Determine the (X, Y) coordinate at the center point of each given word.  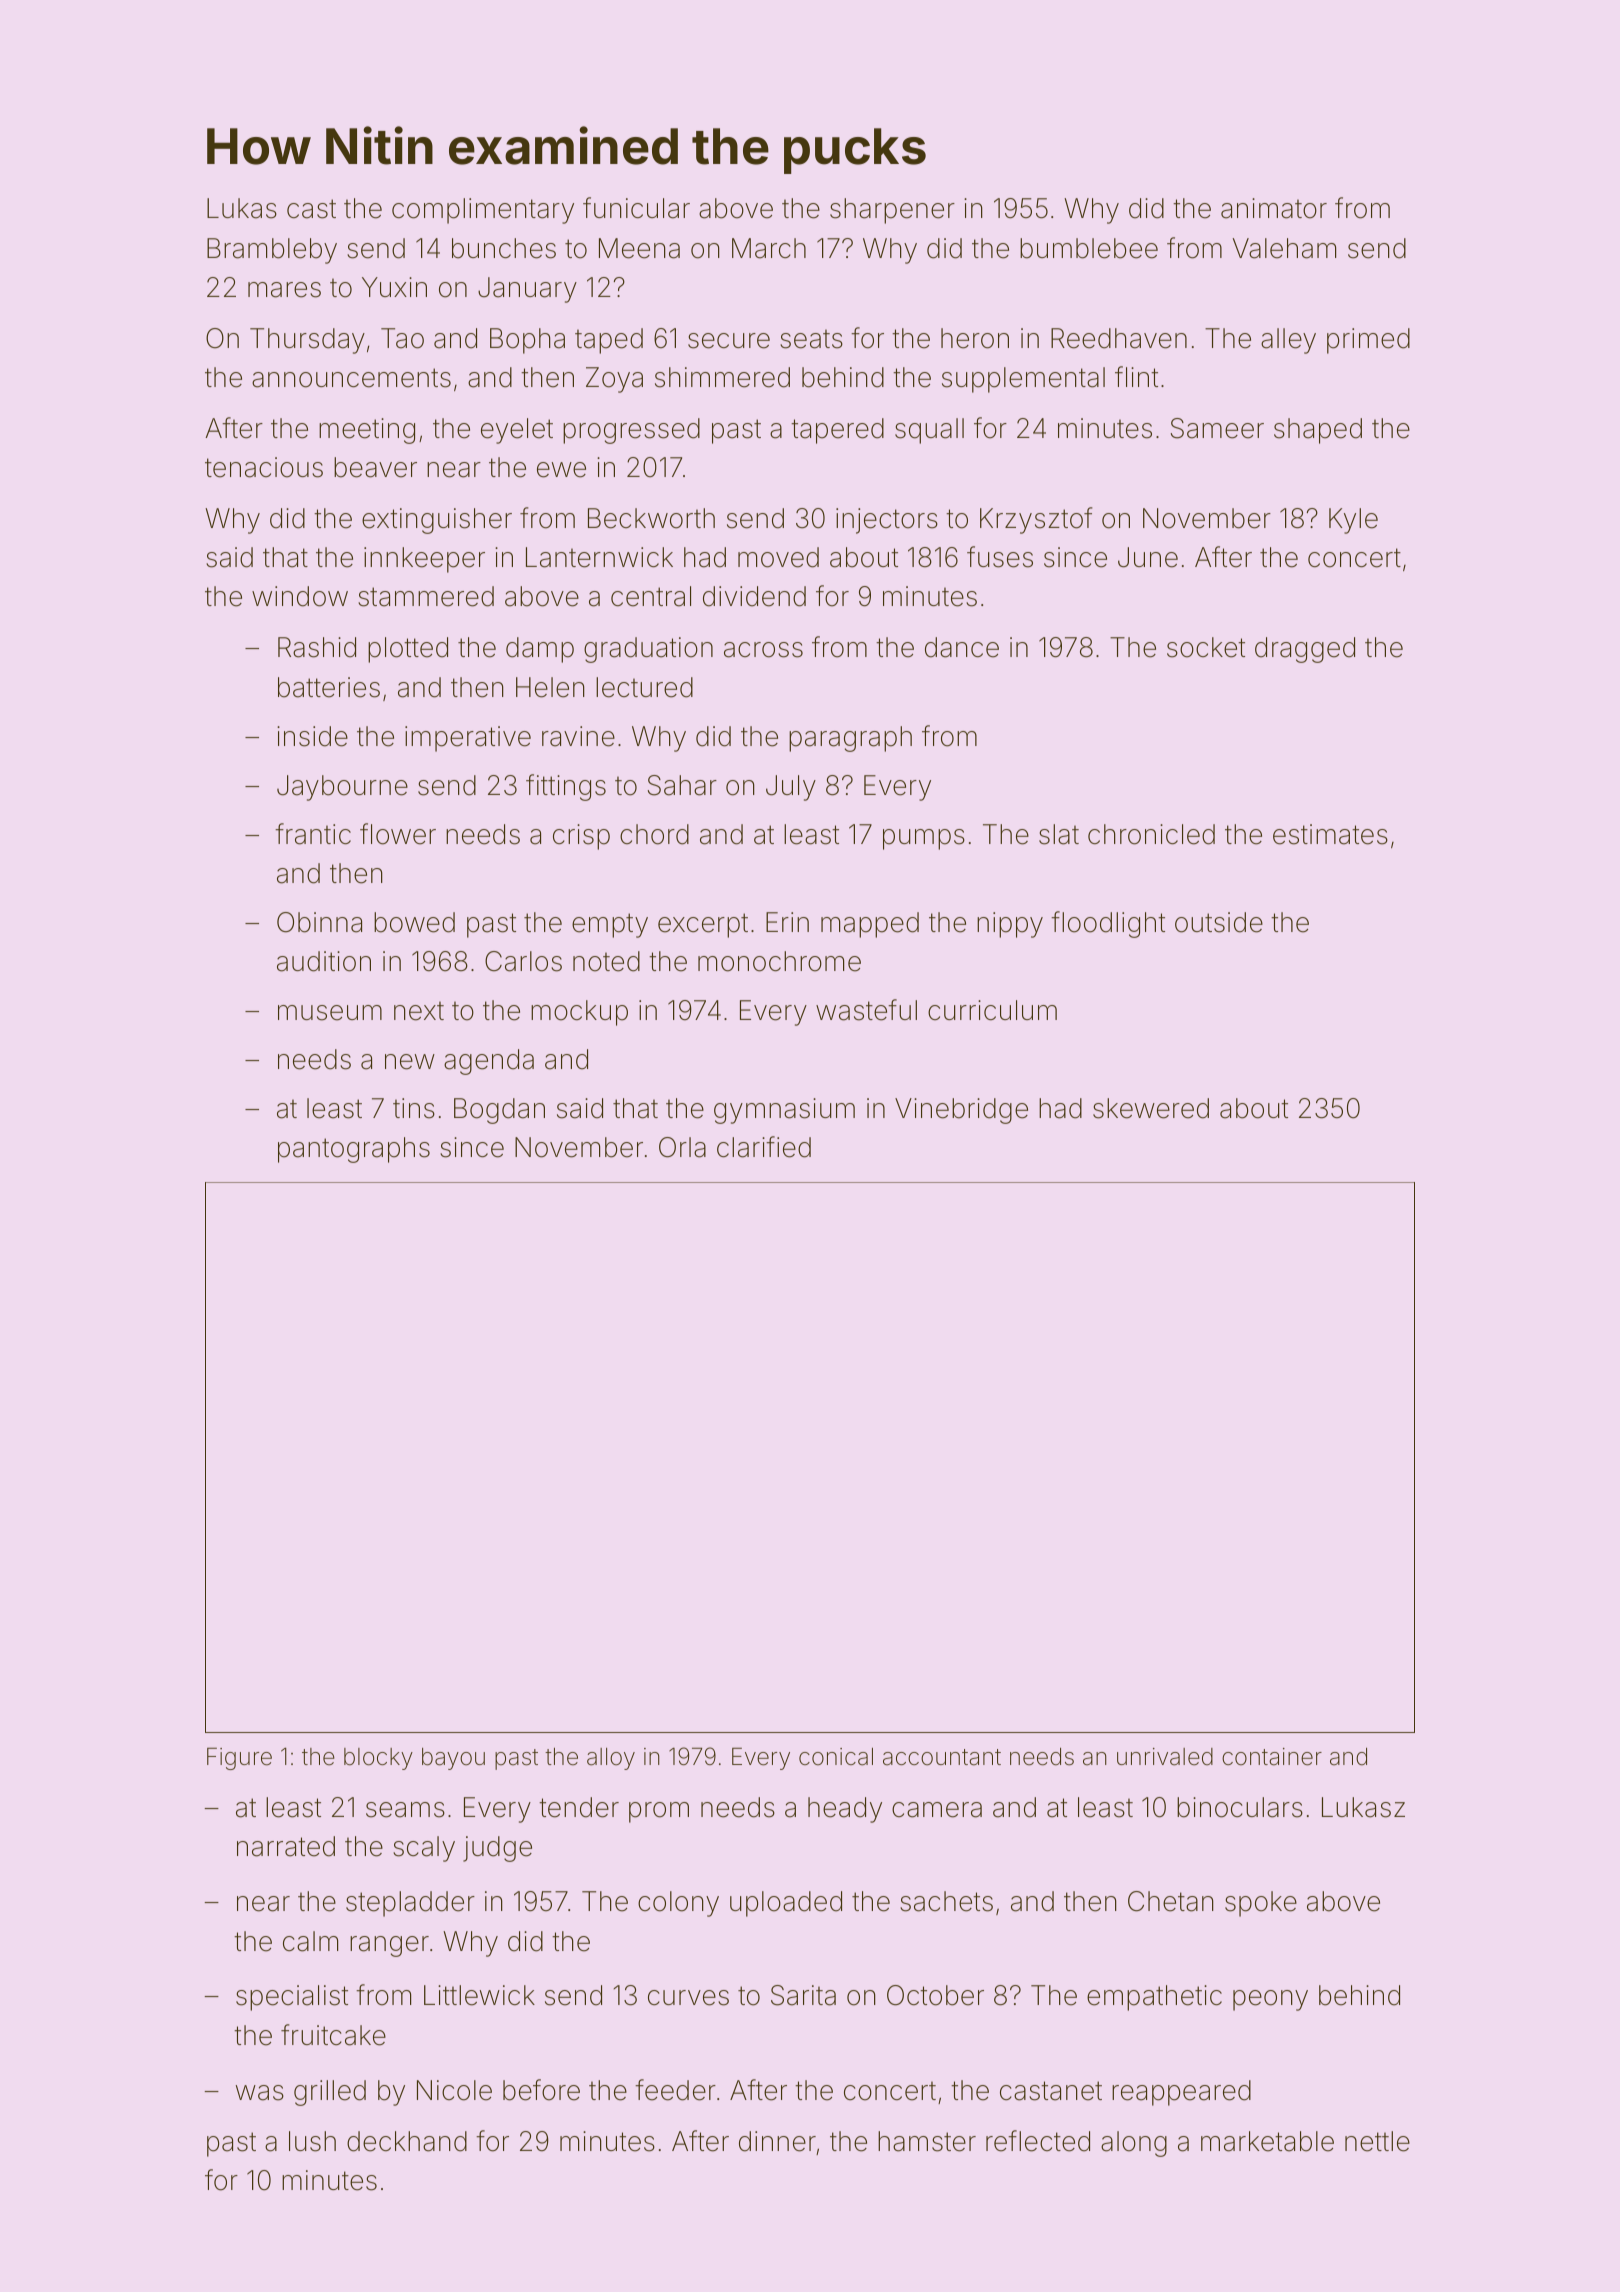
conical (836, 1757)
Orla (682, 1147)
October (935, 1995)
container (1272, 1757)
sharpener (892, 211)
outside (1219, 922)
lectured (644, 687)
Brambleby (272, 251)
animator (1274, 208)
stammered (426, 596)
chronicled (1151, 834)
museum (330, 1013)
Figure (239, 1759)
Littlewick (479, 1995)
